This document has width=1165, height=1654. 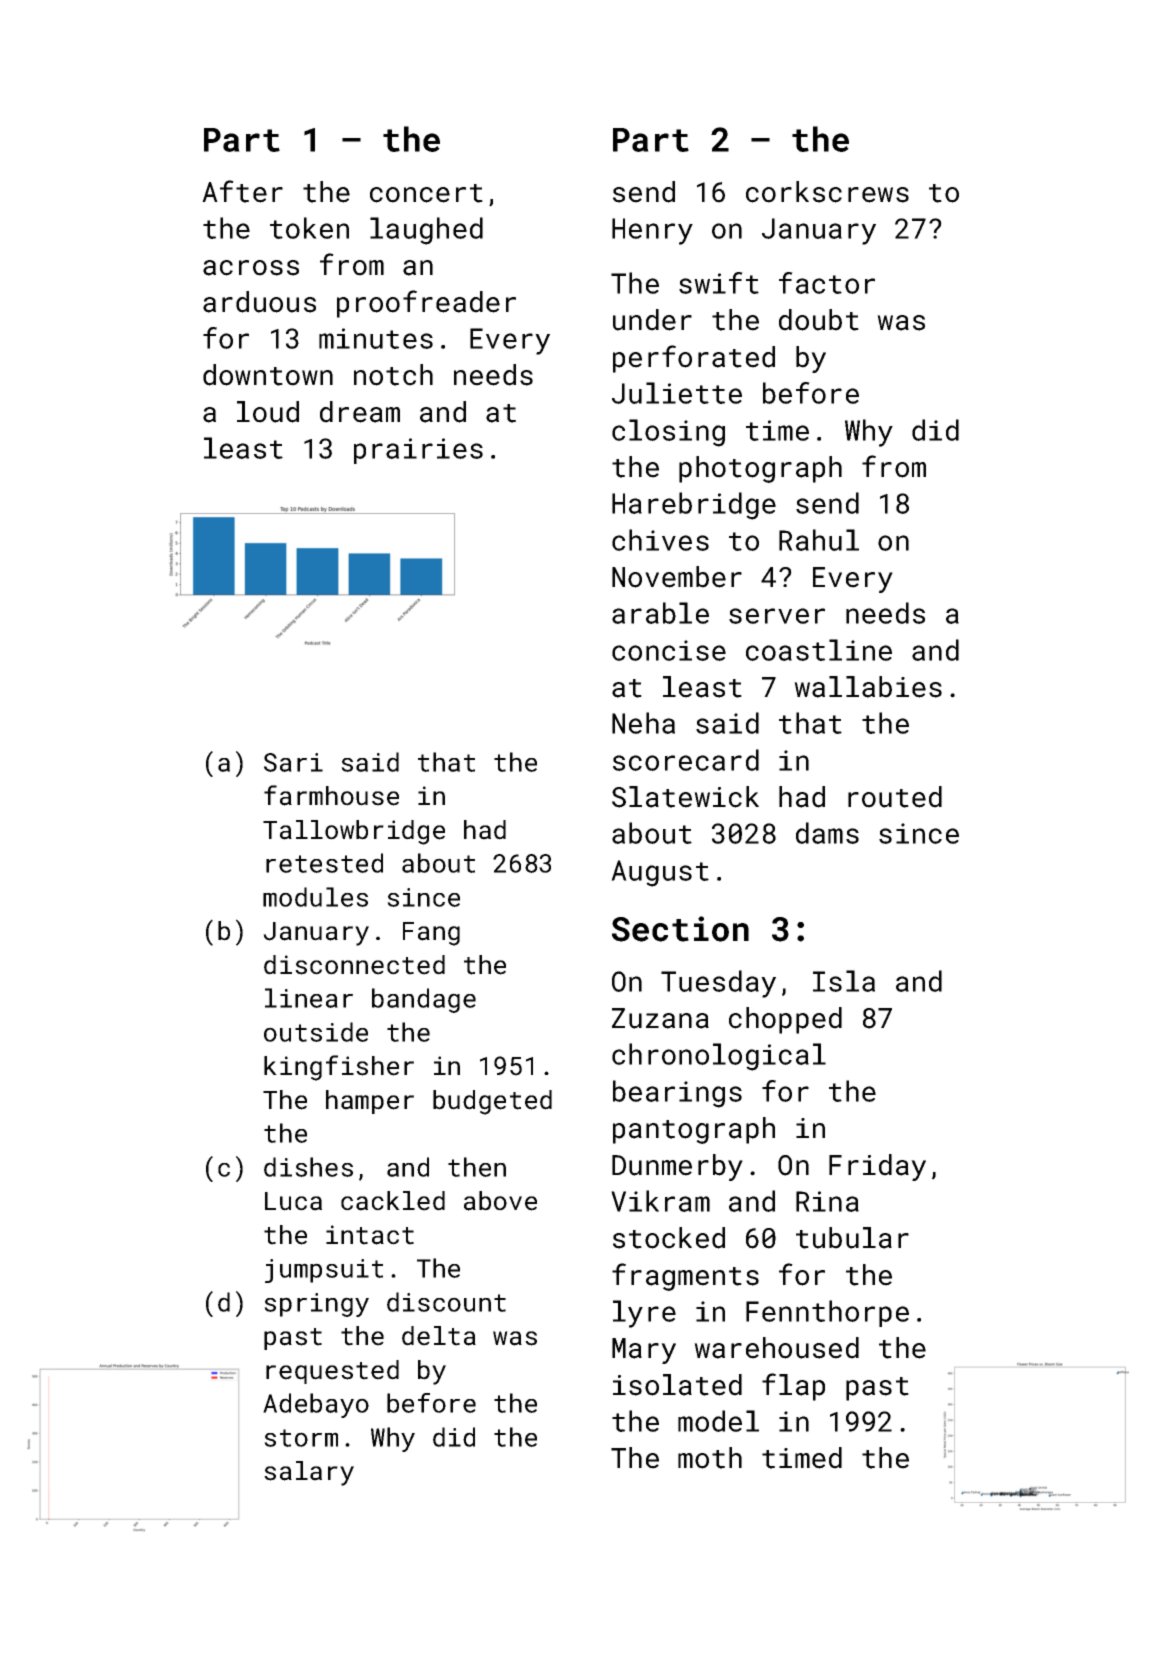 What do you see at coordinates (268, 412) in the document?
I see `loud` at bounding box center [268, 412].
